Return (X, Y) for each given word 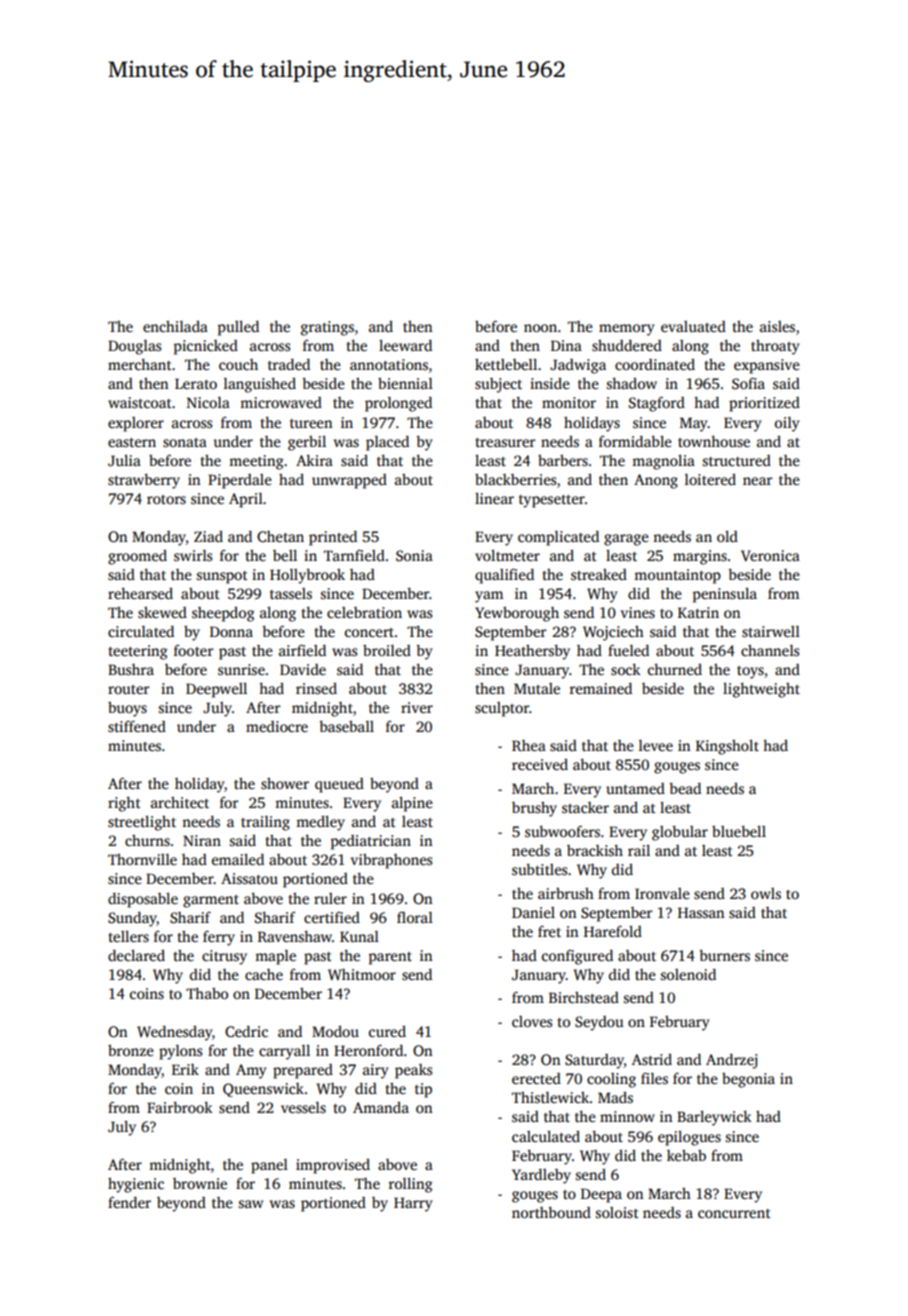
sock (625, 669)
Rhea (529, 745)
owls (766, 893)
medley (320, 823)
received (540, 764)
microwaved (281, 402)
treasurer (505, 442)
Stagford (657, 404)
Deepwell (216, 690)
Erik (185, 1069)
